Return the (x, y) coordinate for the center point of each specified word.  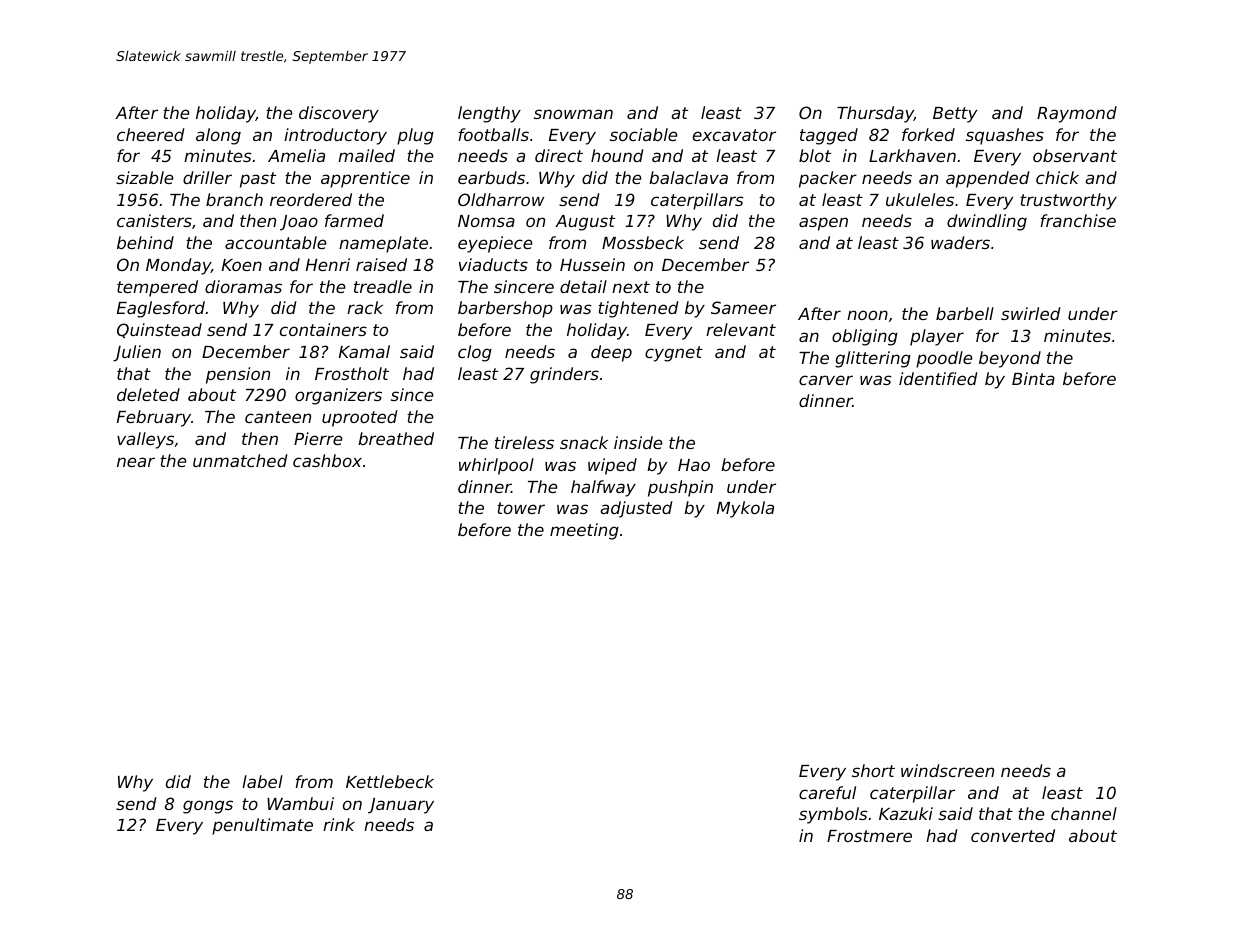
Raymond (1077, 114)
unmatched (240, 460)
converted (1013, 835)
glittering (873, 359)
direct (559, 155)
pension (238, 375)
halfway (603, 488)
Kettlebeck (390, 781)
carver (826, 380)
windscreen (947, 770)
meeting (584, 531)
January (401, 806)
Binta (1033, 378)
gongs (208, 807)
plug (415, 136)
